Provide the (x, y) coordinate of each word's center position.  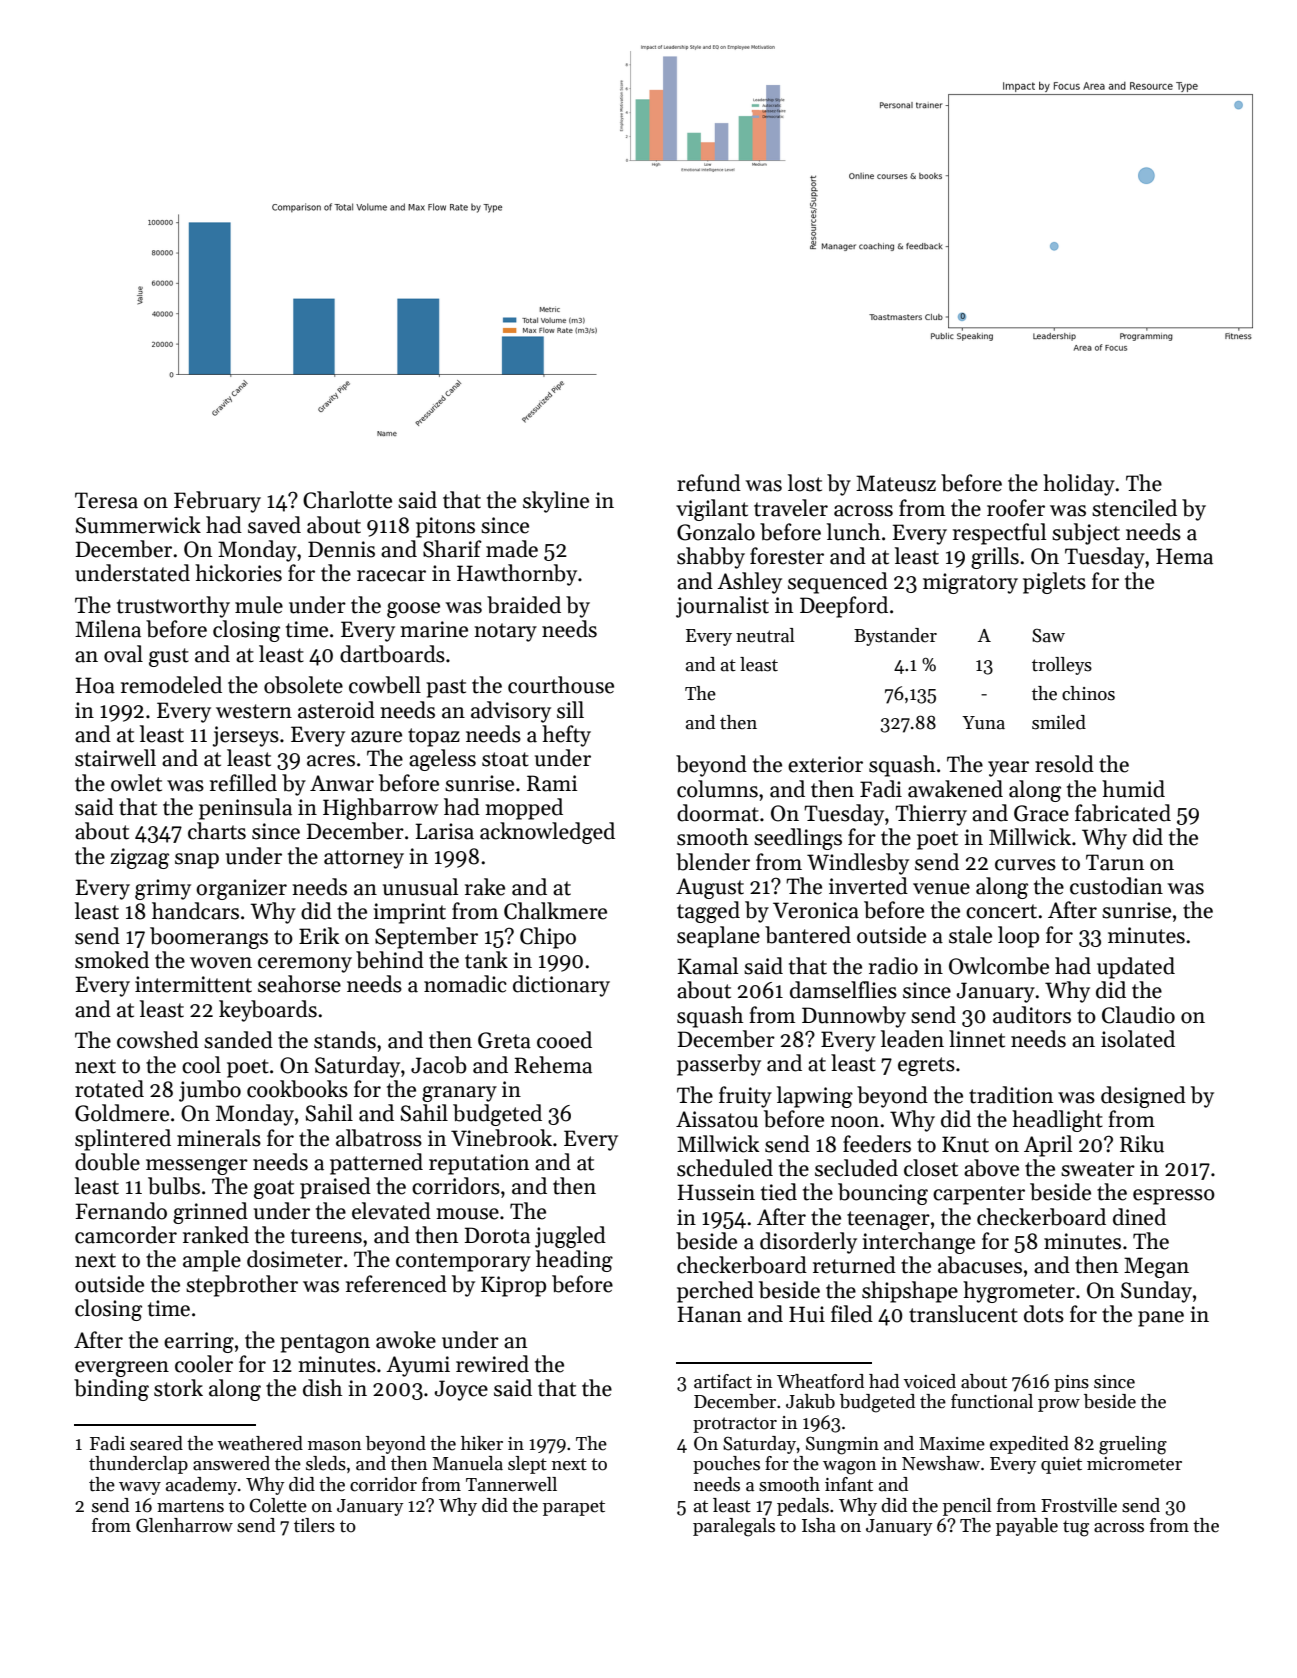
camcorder (126, 1235)
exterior (825, 764)
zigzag (139, 858)
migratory (970, 583)
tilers (314, 1525)
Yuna (983, 723)
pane (1161, 1319)
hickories (238, 573)
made (512, 549)
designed (1143, 1097)
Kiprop (513, 1286)
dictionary (561, 986)
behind (390, 960)
